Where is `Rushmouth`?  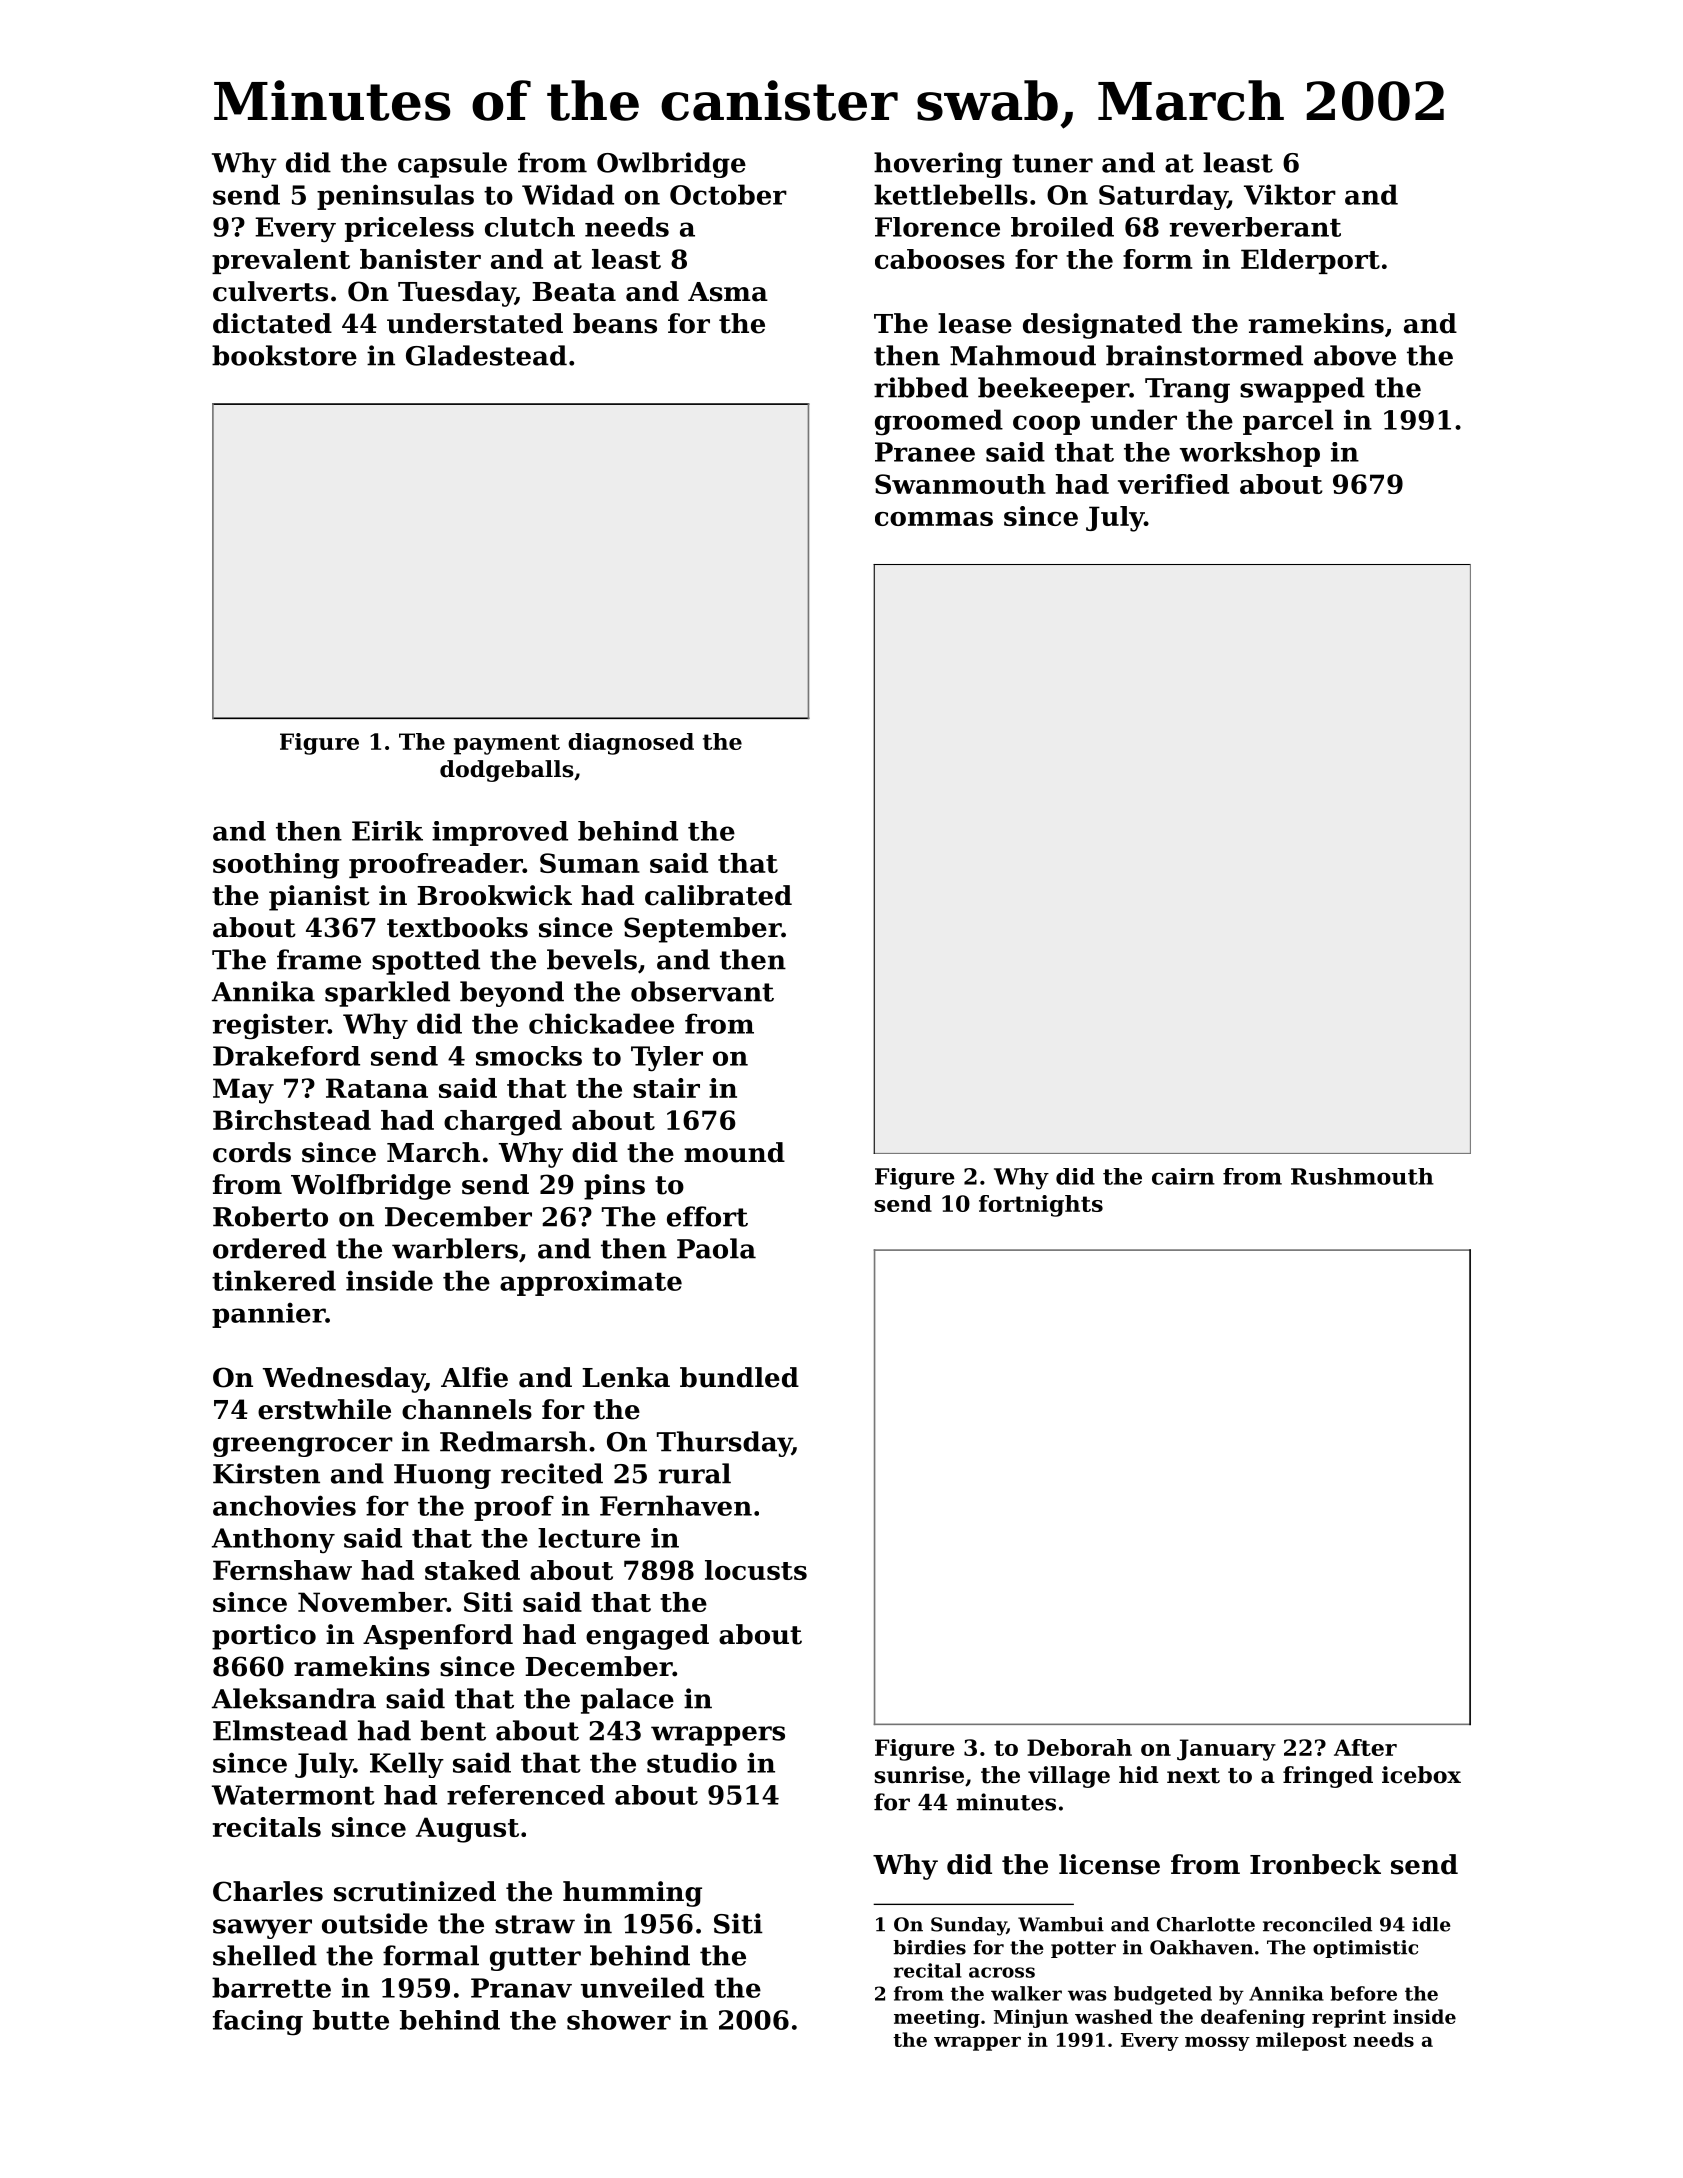 Rushmouth is located at coordinates (1362, 1176).
